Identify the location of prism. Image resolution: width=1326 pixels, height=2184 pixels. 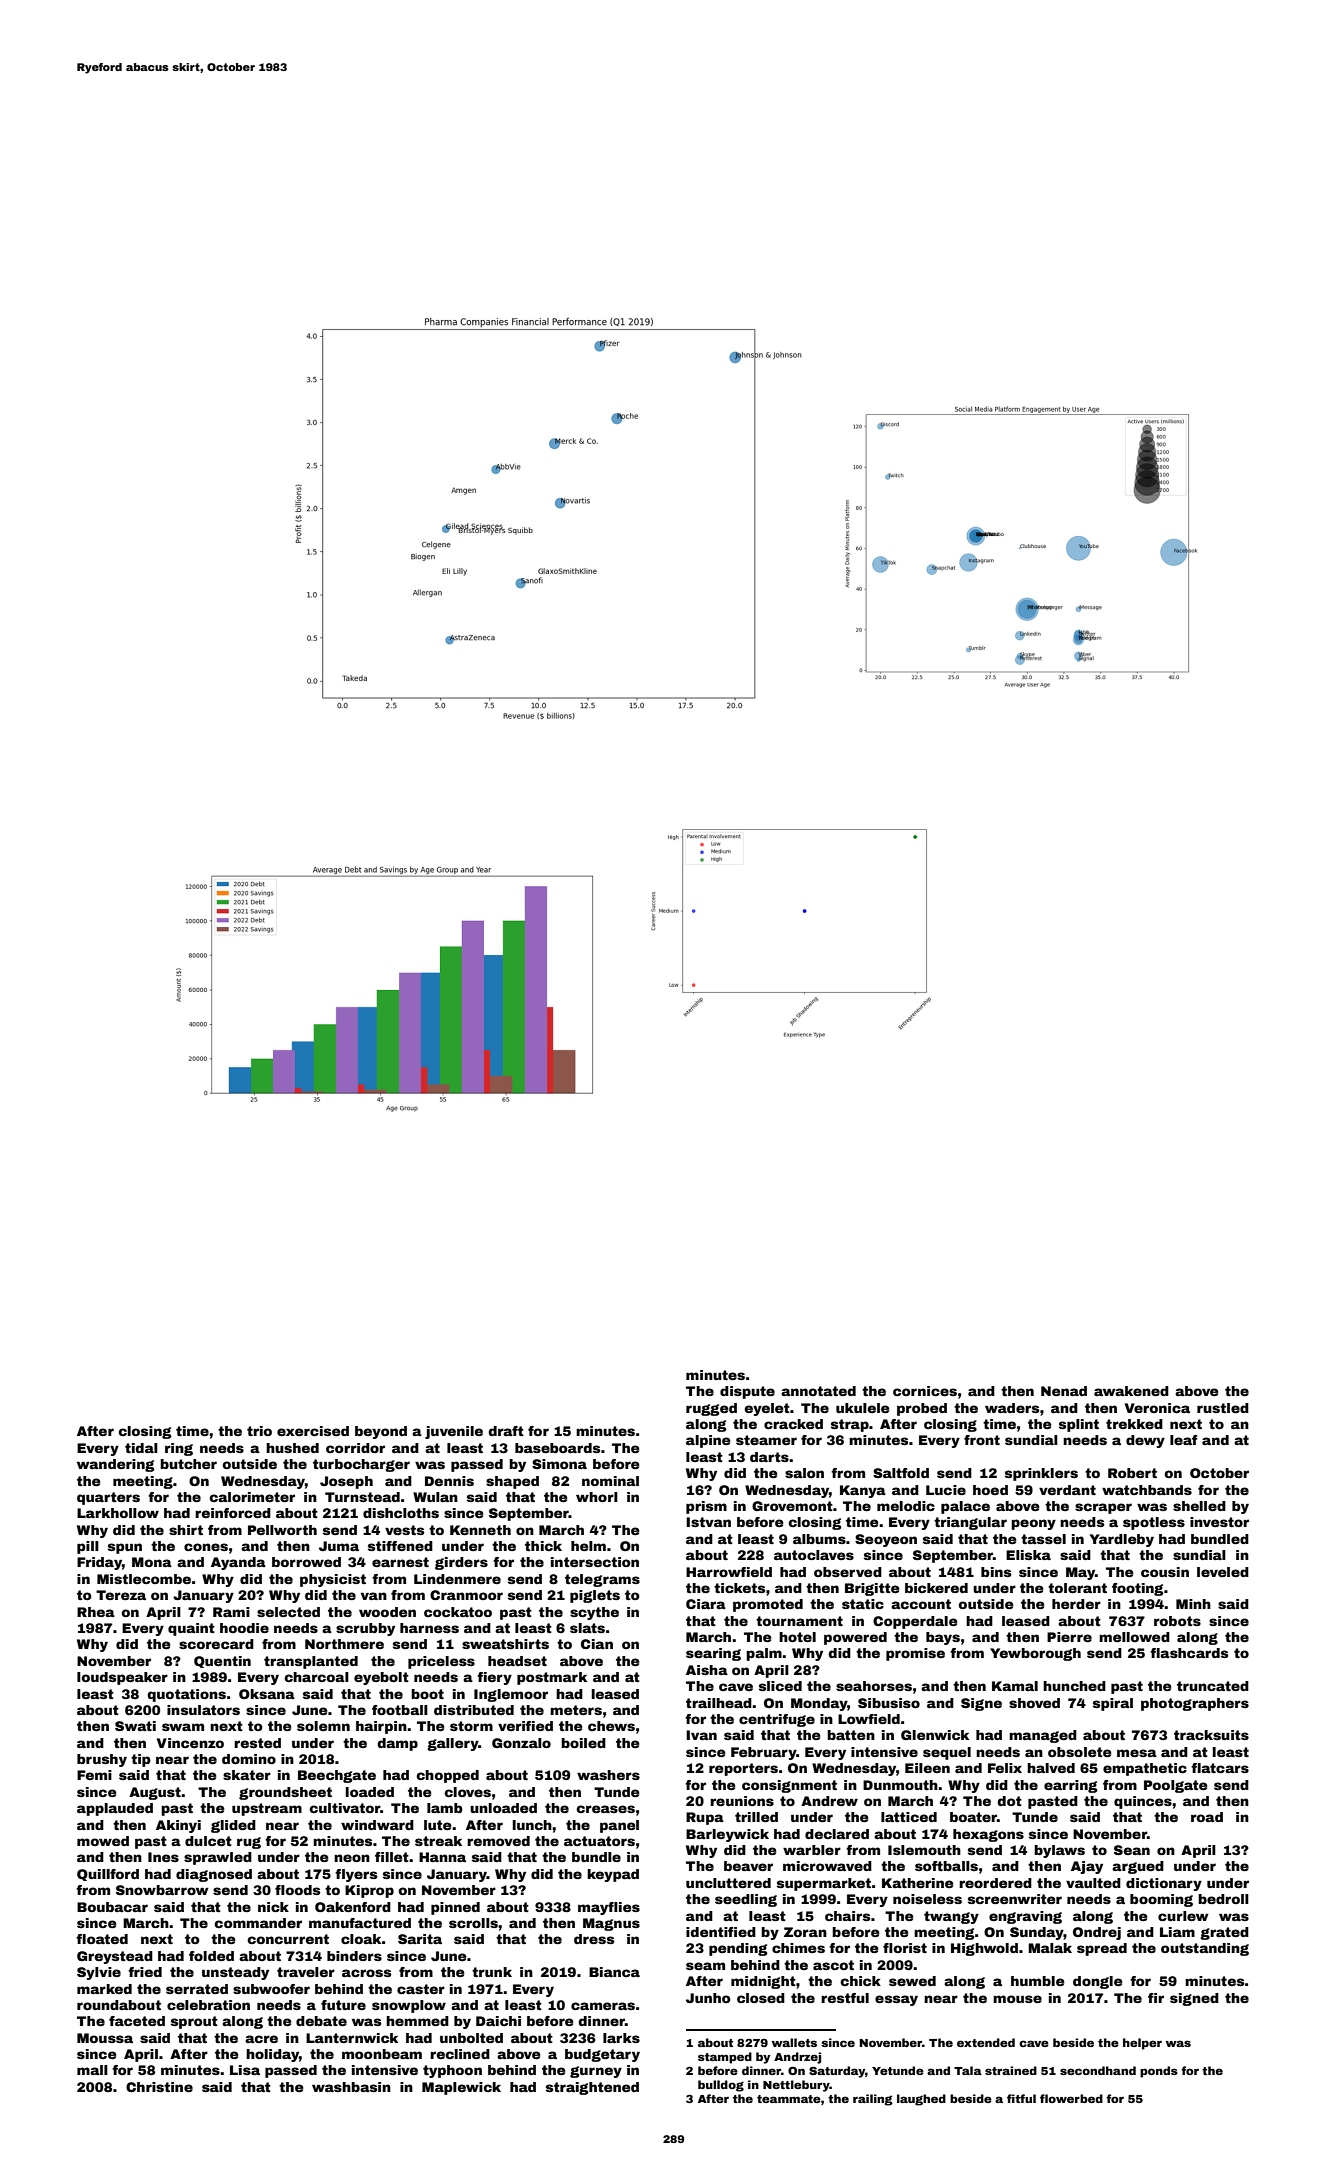
(706, 1507).
